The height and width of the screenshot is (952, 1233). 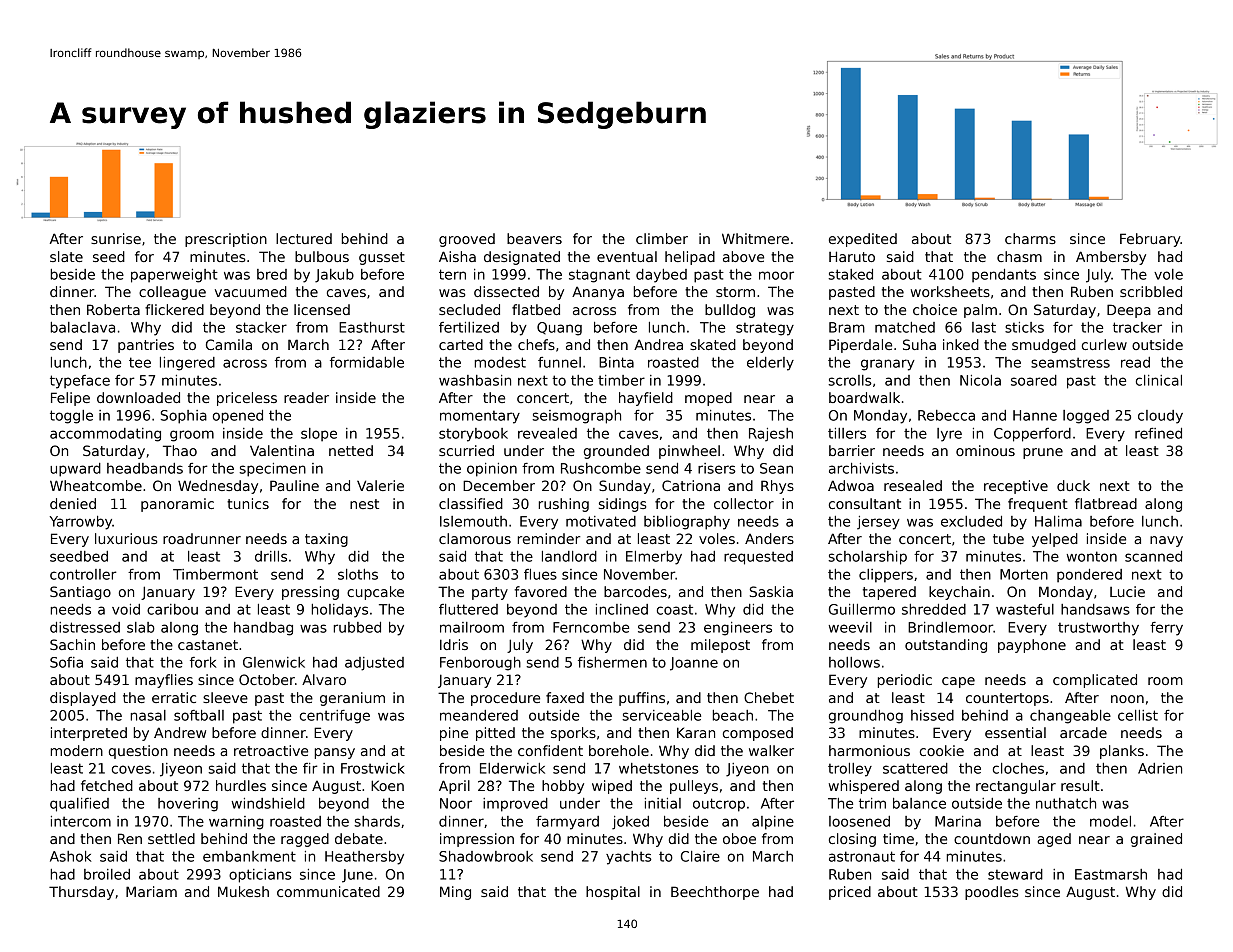 I want to click on caribou, so click(x=172, y=609).
